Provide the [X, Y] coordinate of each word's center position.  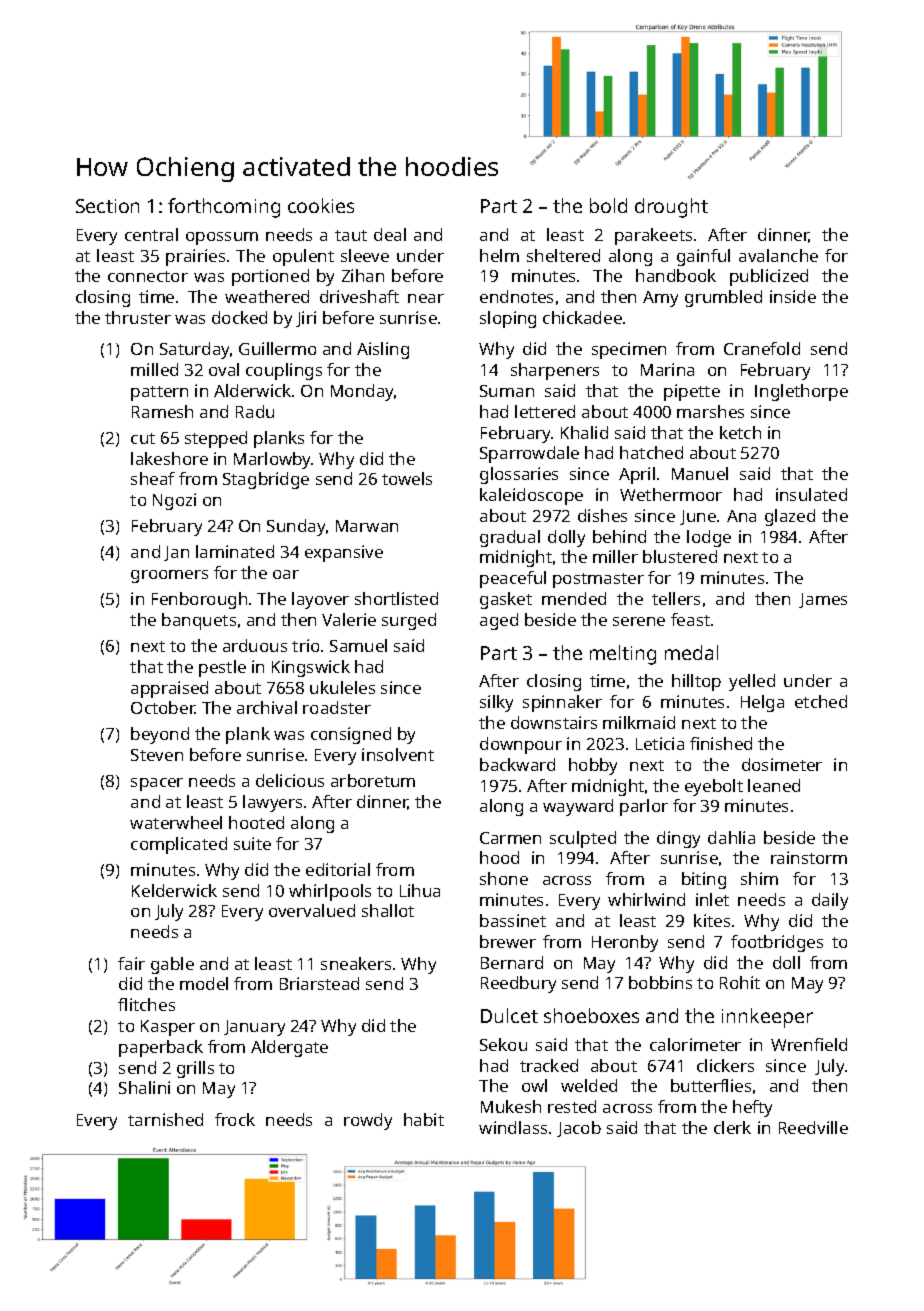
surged [409, 621]
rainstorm [809, 857]
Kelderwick [174, 890]
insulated [811, 494]
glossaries [519, 475]
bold [608, 205]
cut [143, 438]
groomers [169, 576]
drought [671, 208]
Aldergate [289, 1048]
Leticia [660, 743]
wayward [578, 807]
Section [107, 206]
